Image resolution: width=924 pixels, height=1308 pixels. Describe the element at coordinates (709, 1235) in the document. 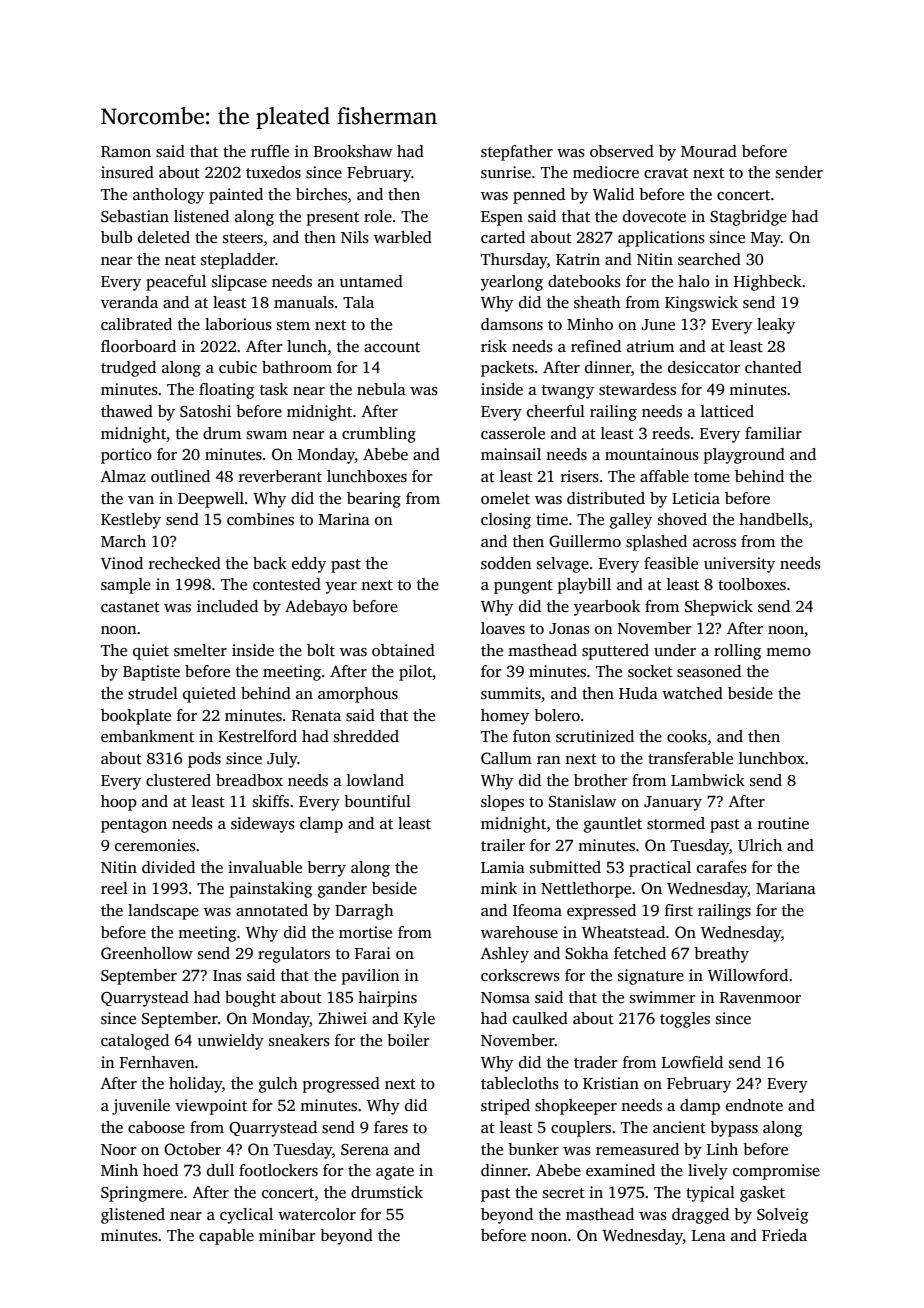

I see `Lena` at that location.
